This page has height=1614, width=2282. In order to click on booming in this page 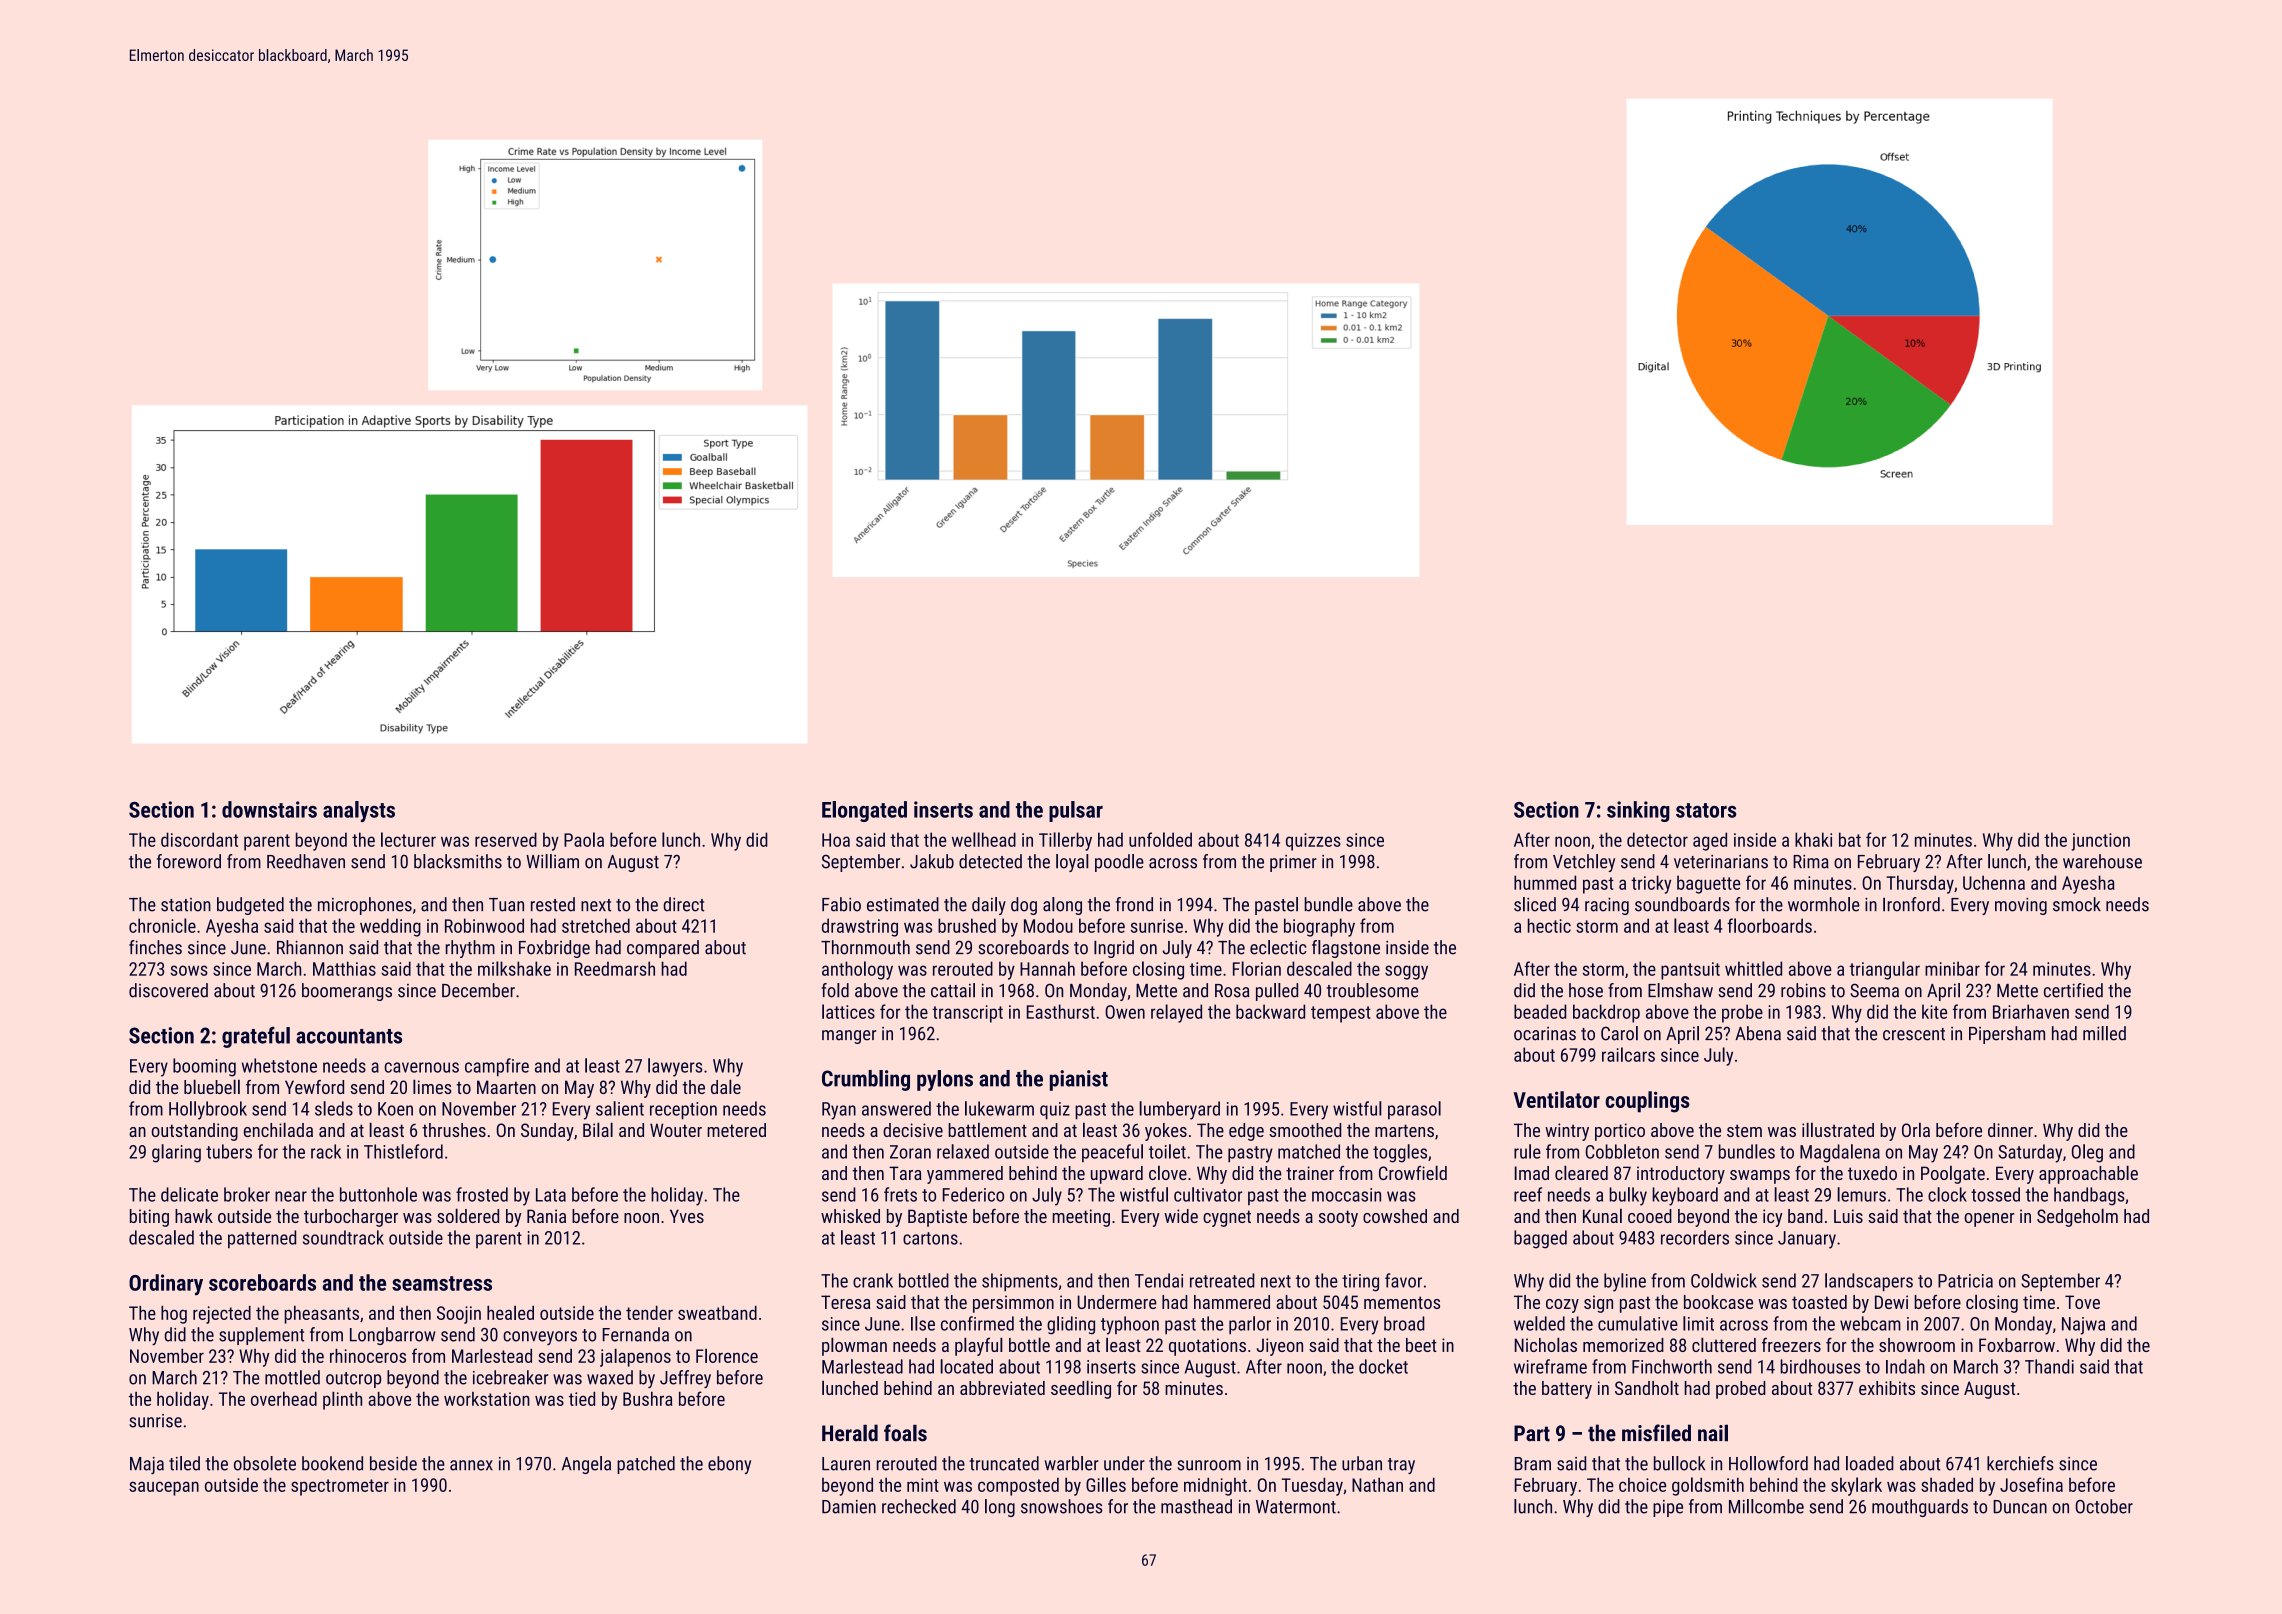, I will do `click(204, 1067)`.
